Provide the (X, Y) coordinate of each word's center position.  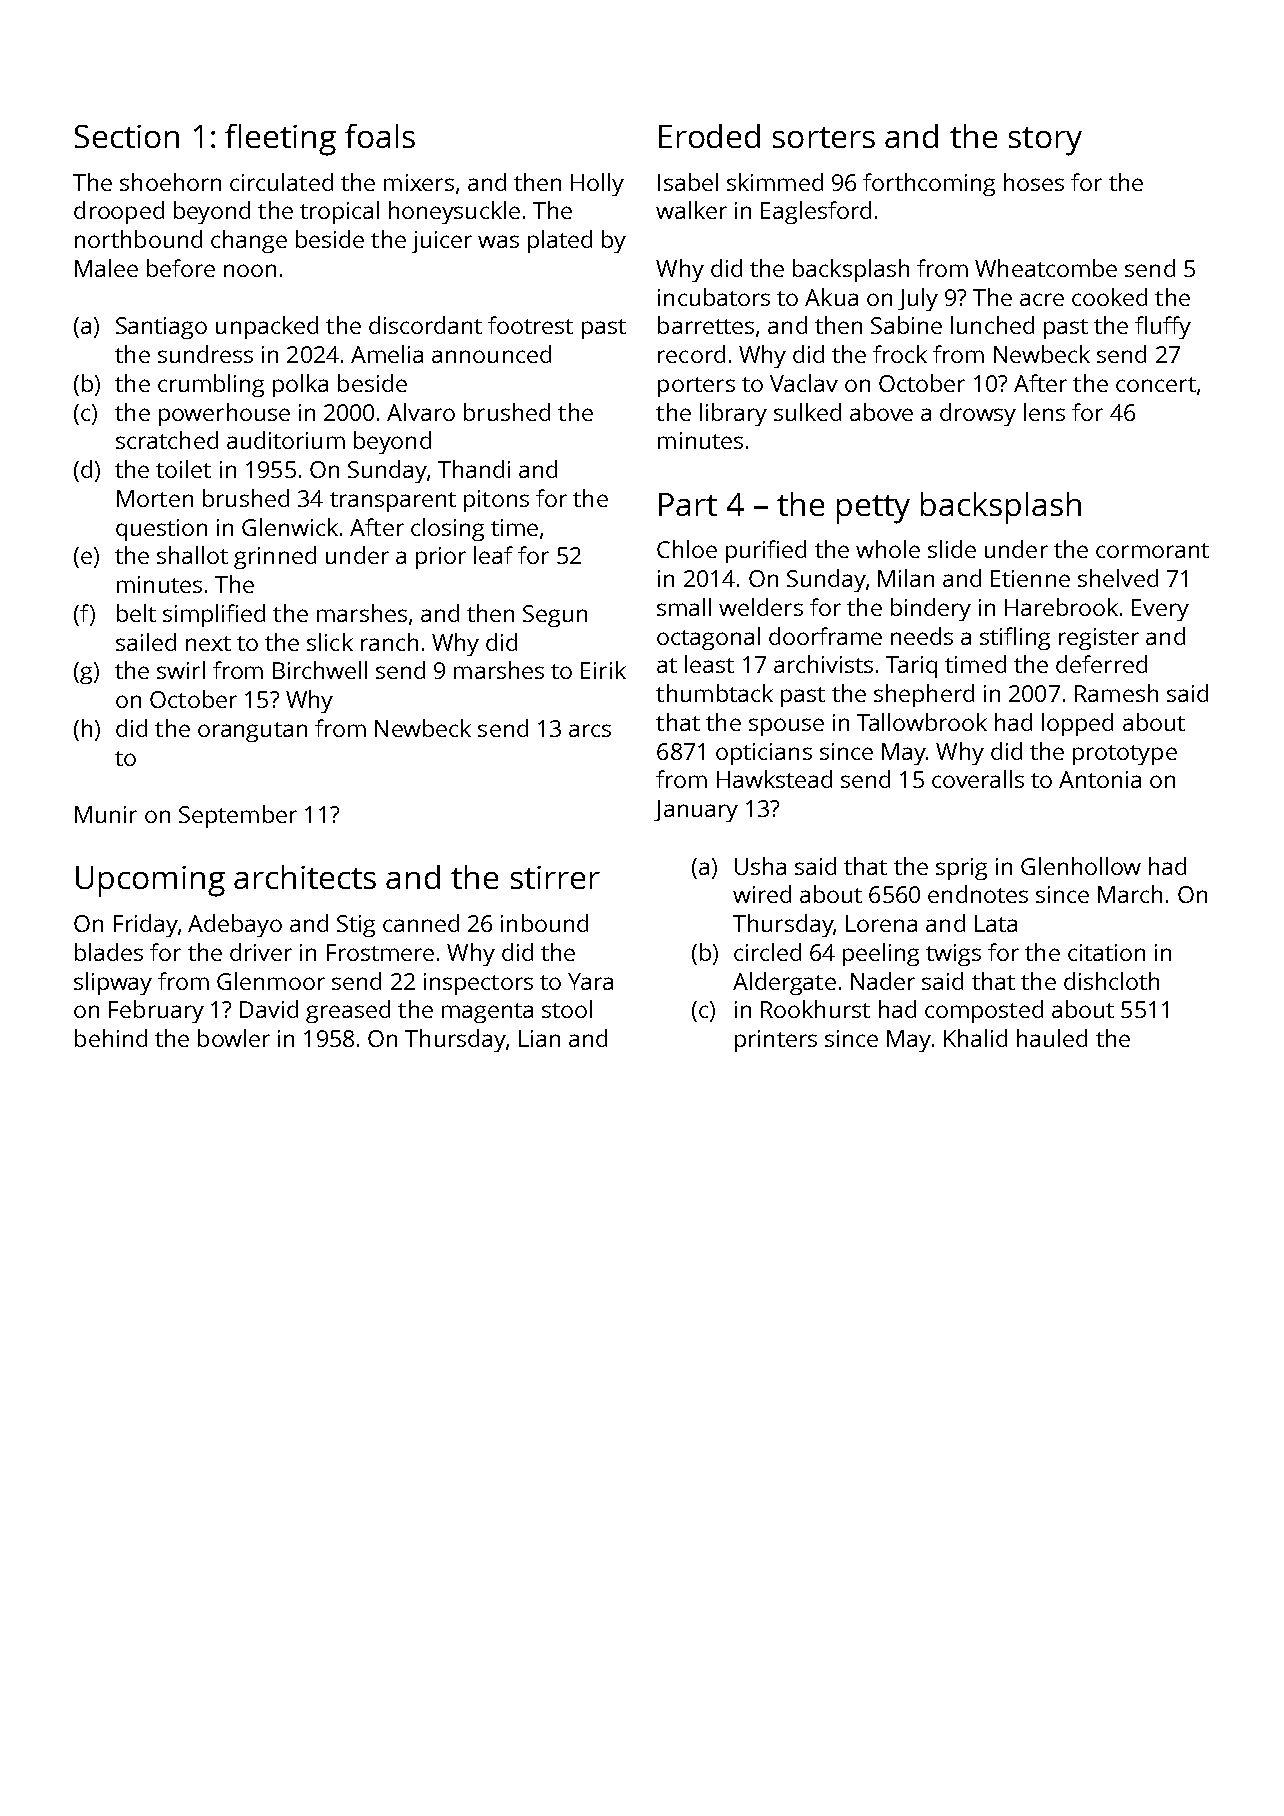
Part (688, 504)
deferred (1101, 664)
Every (1160, 610)
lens (1044, 412)
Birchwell (320, 670)
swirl (181, 670)
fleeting (280, 140)
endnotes (978, 894)
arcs (590, 730)
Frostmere (380, 952)
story (1045, 141)
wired (762, 894)
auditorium (286, 440)
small (684, 607)
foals (380, 136)
